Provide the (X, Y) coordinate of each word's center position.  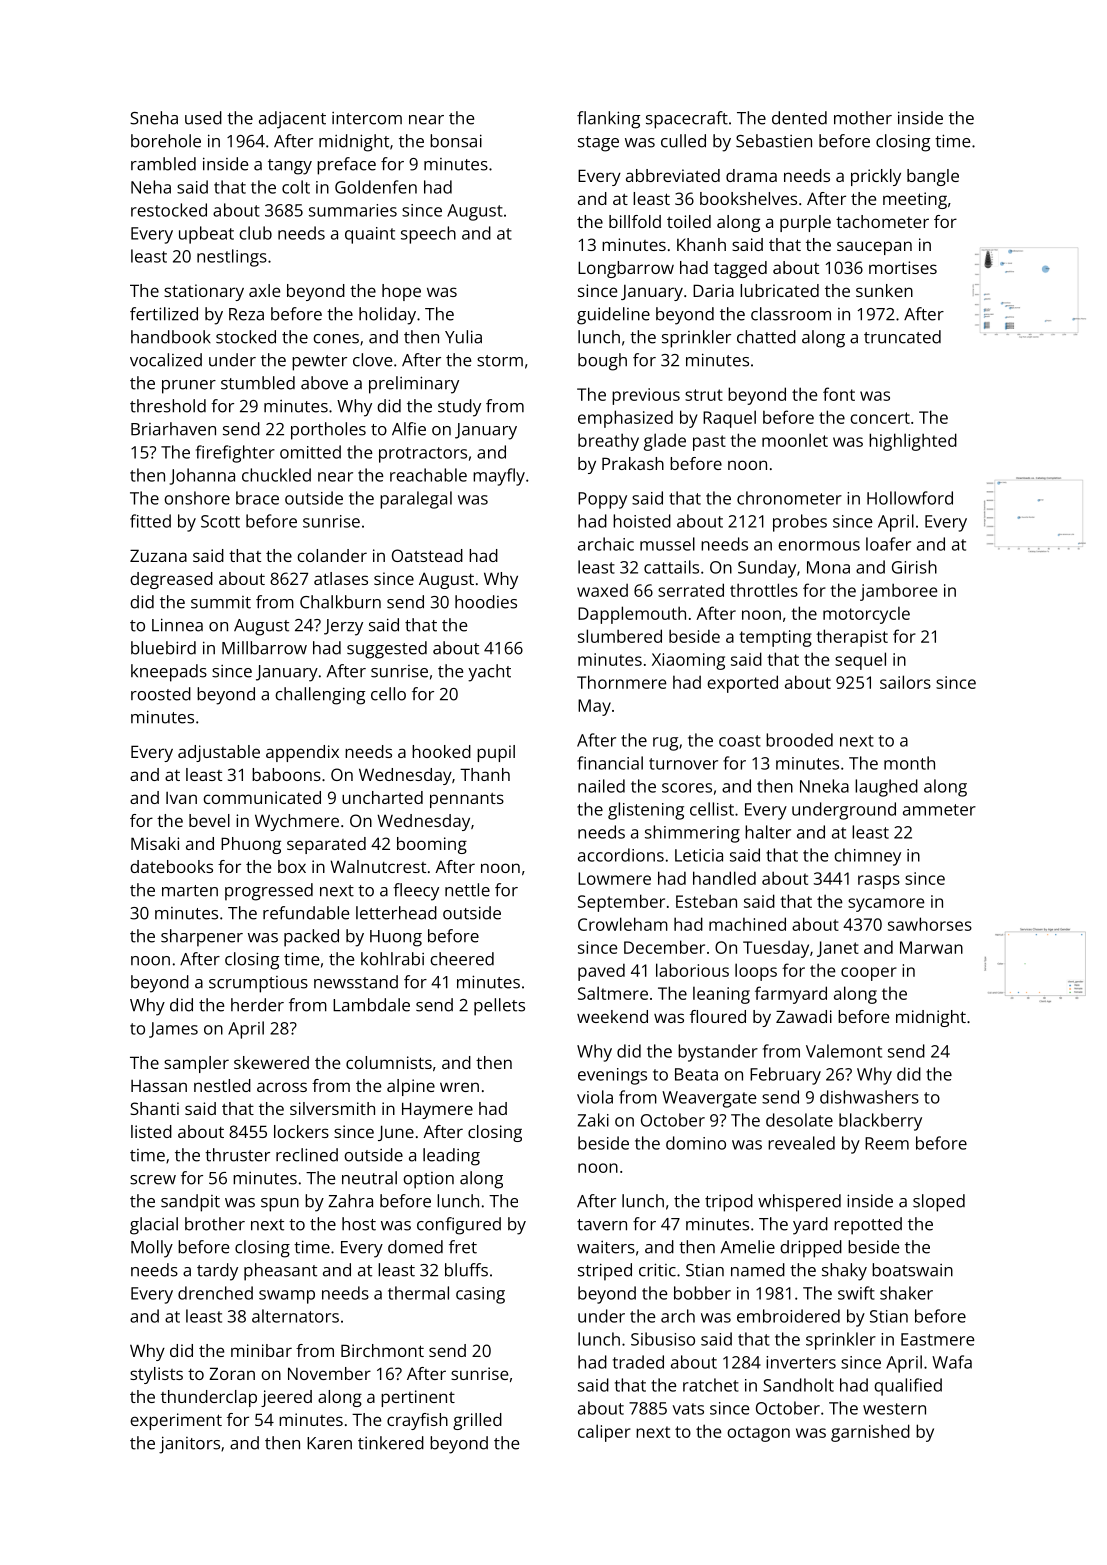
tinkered (391, 1443)
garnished (870, 1433)
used (203, 118)
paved (601, 972)
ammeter (939, 810)
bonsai (456, 141)
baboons (286, 774)
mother (863, 118)
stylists (156, 1375)
